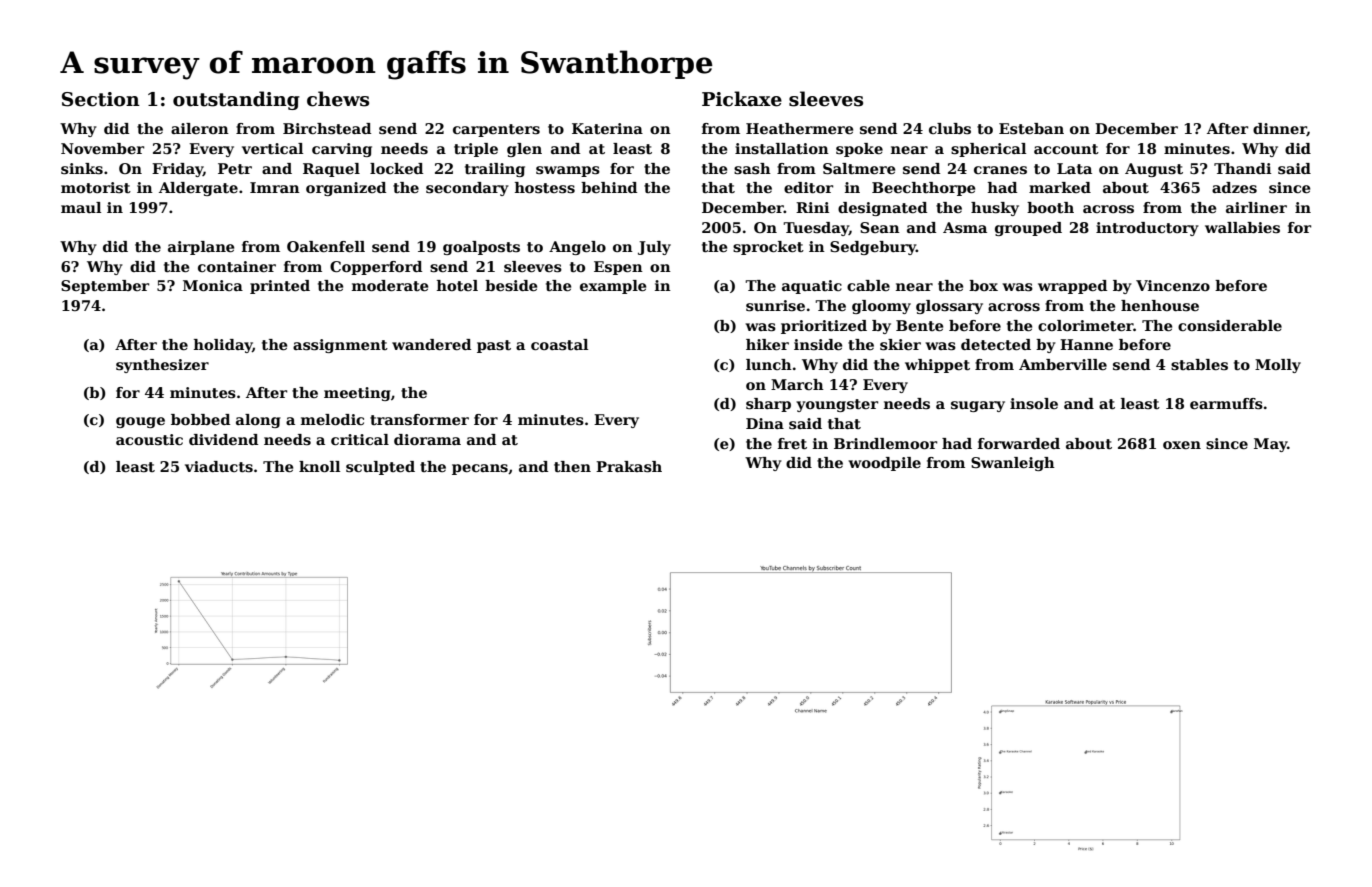  I want to click on sprocket, so click(768, 248).
